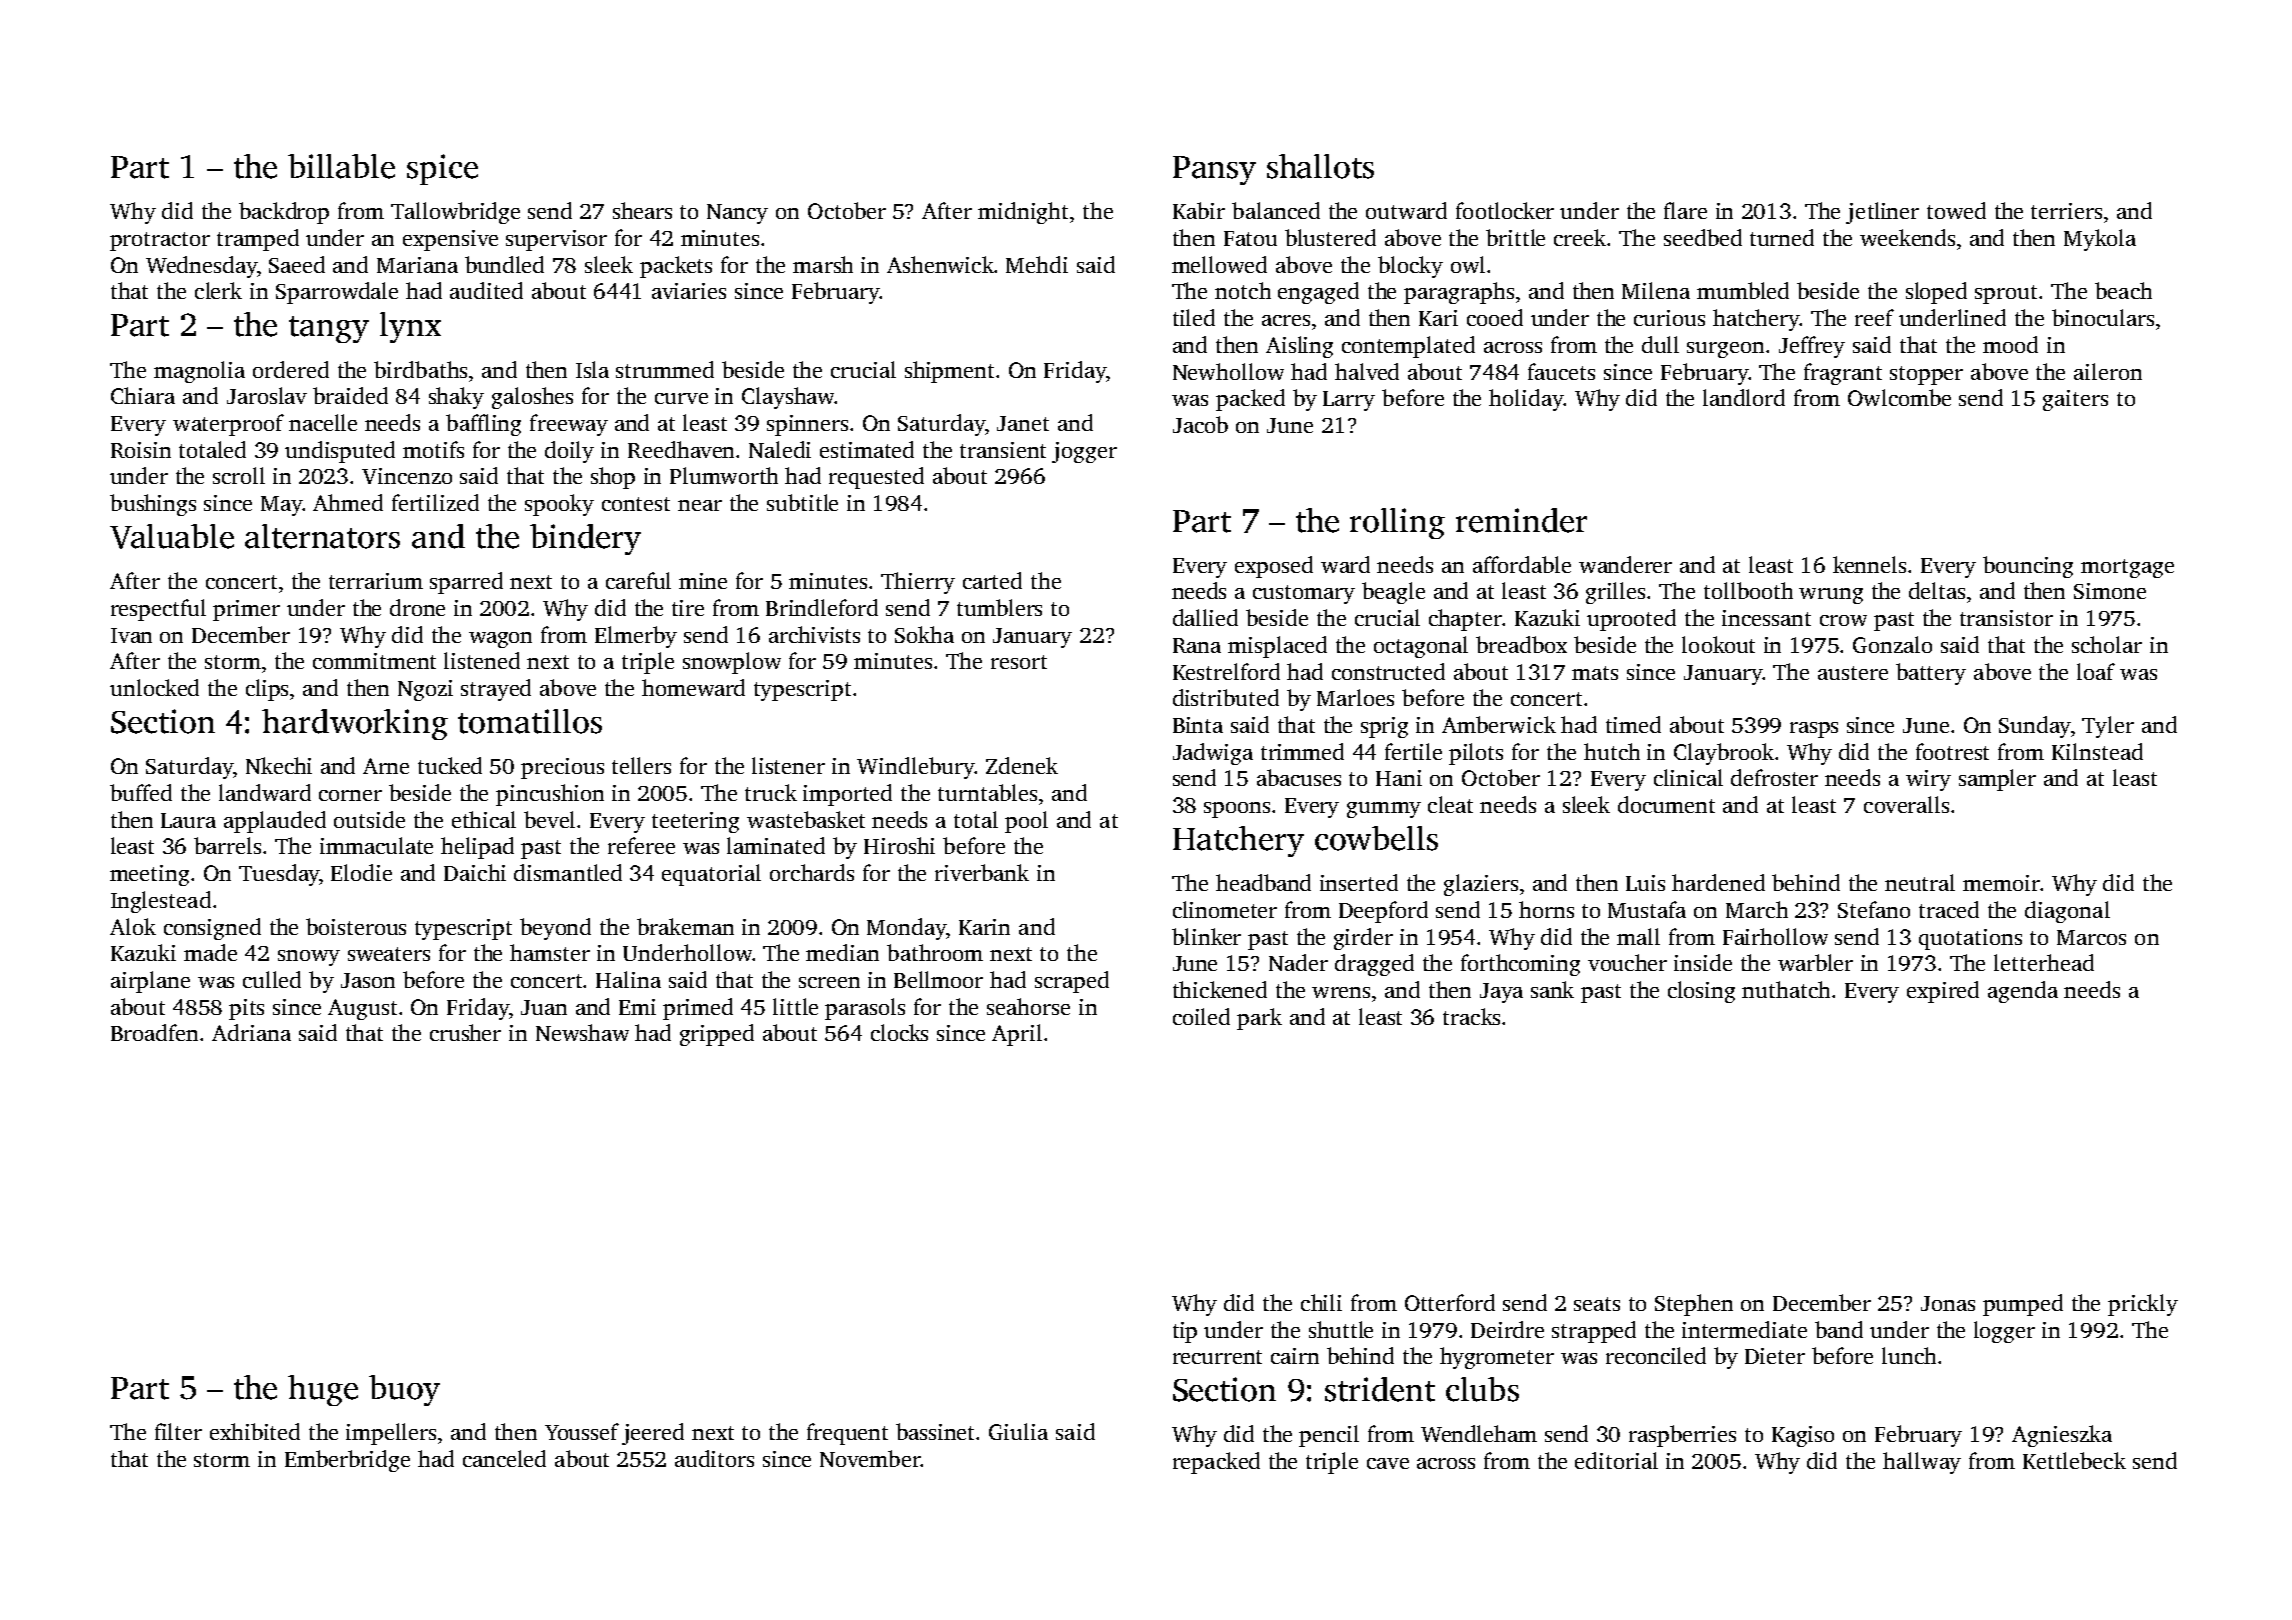 The width and height of the screenshot is (2292, 1620). Describe the element at coordinates (1718, 882) in the screenshot. I see `hardened` at that location.
